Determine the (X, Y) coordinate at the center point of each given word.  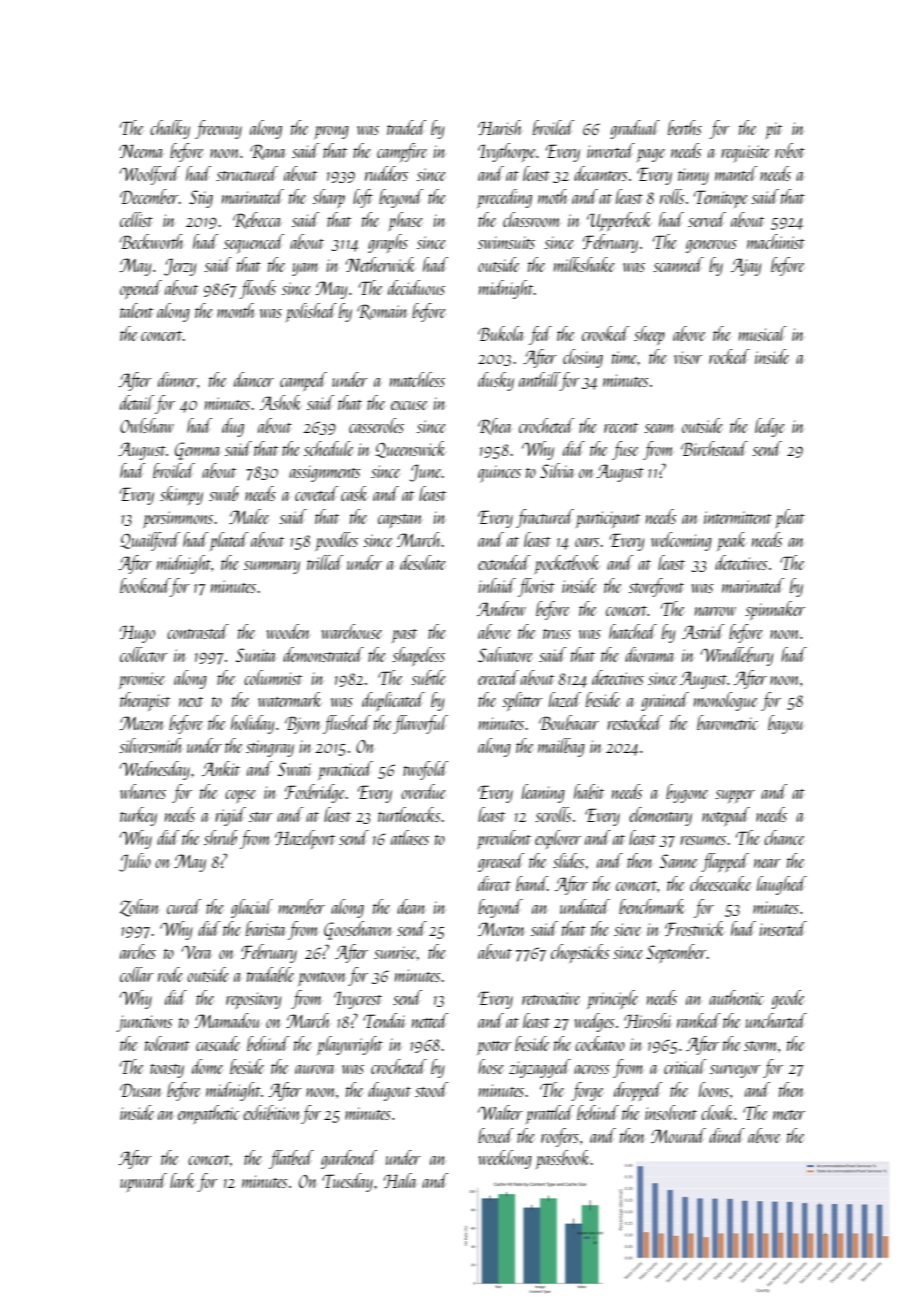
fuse (625, 450)
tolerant (167, 1043)
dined (727, 1135)
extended (504, 562)
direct (494, 883)
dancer (254, 379)
